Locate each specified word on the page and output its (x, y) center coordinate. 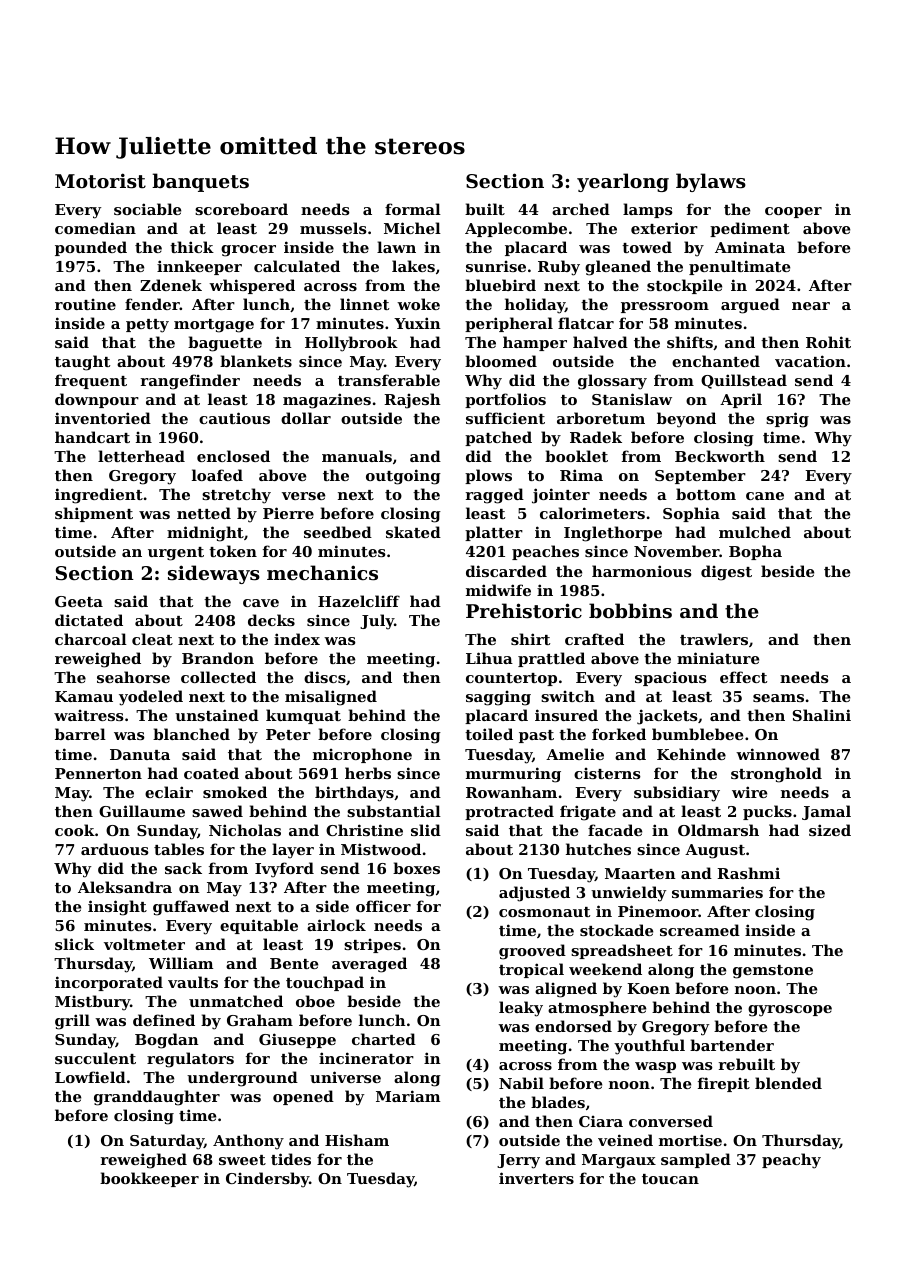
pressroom (665, 307)
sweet (242, 1160)
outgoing (403, 477)
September (700, 476)
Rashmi (748, 873)
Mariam (408, 1096)
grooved (532, 952)
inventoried (103, 418)
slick (74, 944)
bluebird (500, 285)
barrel (80, 734)
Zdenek (171, 285)
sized (830, 830)
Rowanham (511, 792)
